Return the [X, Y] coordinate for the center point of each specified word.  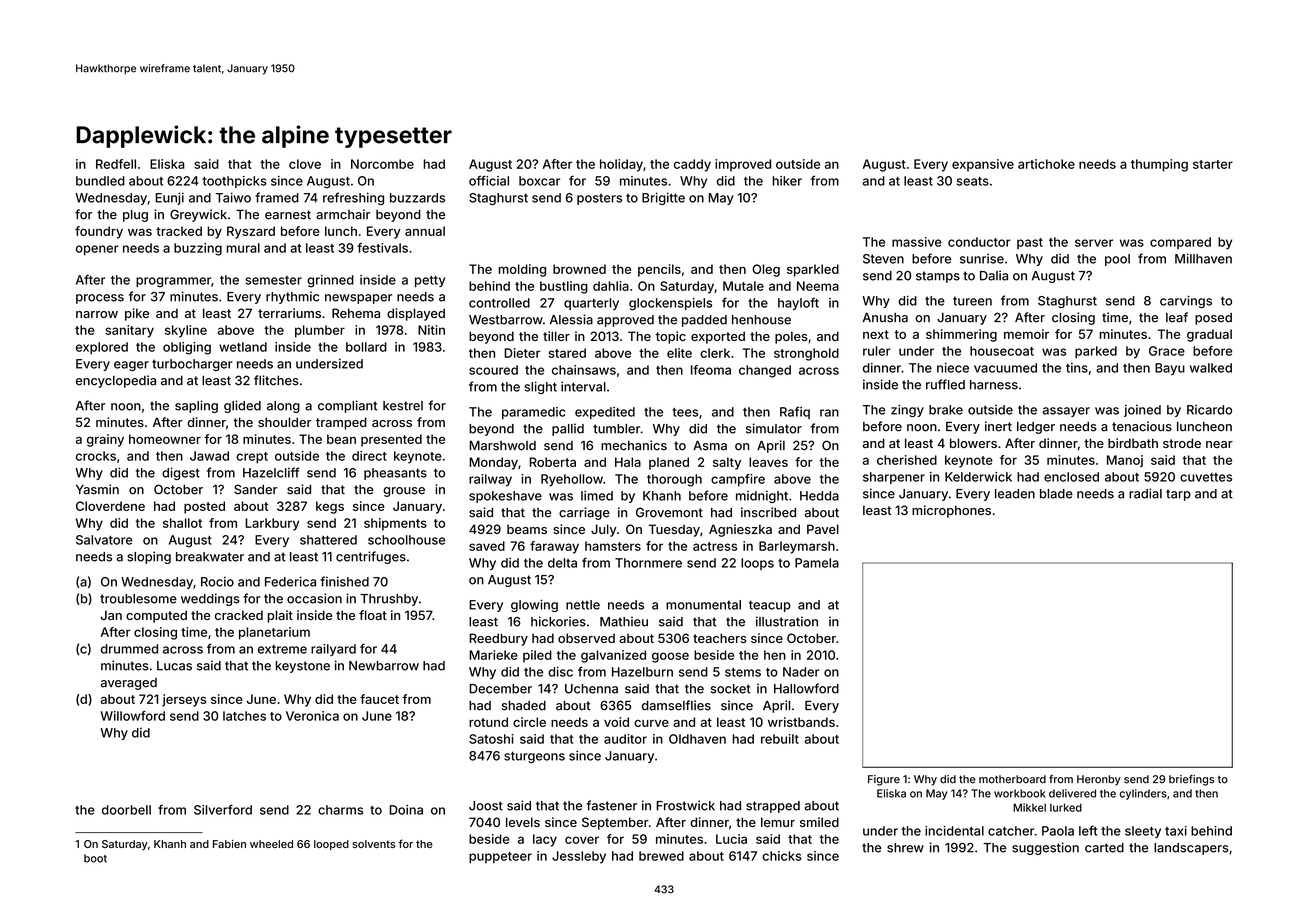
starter [1213, 164]
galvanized [613, 656]
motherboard [1012, 779]
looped [331, 845]
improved [743, 165]
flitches [276, 380]
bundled [100, 181]
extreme [282, 649]
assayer [1066, 412]
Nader [801, 672]
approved [625, 321]
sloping [149, 557]
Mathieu [624, 621]
